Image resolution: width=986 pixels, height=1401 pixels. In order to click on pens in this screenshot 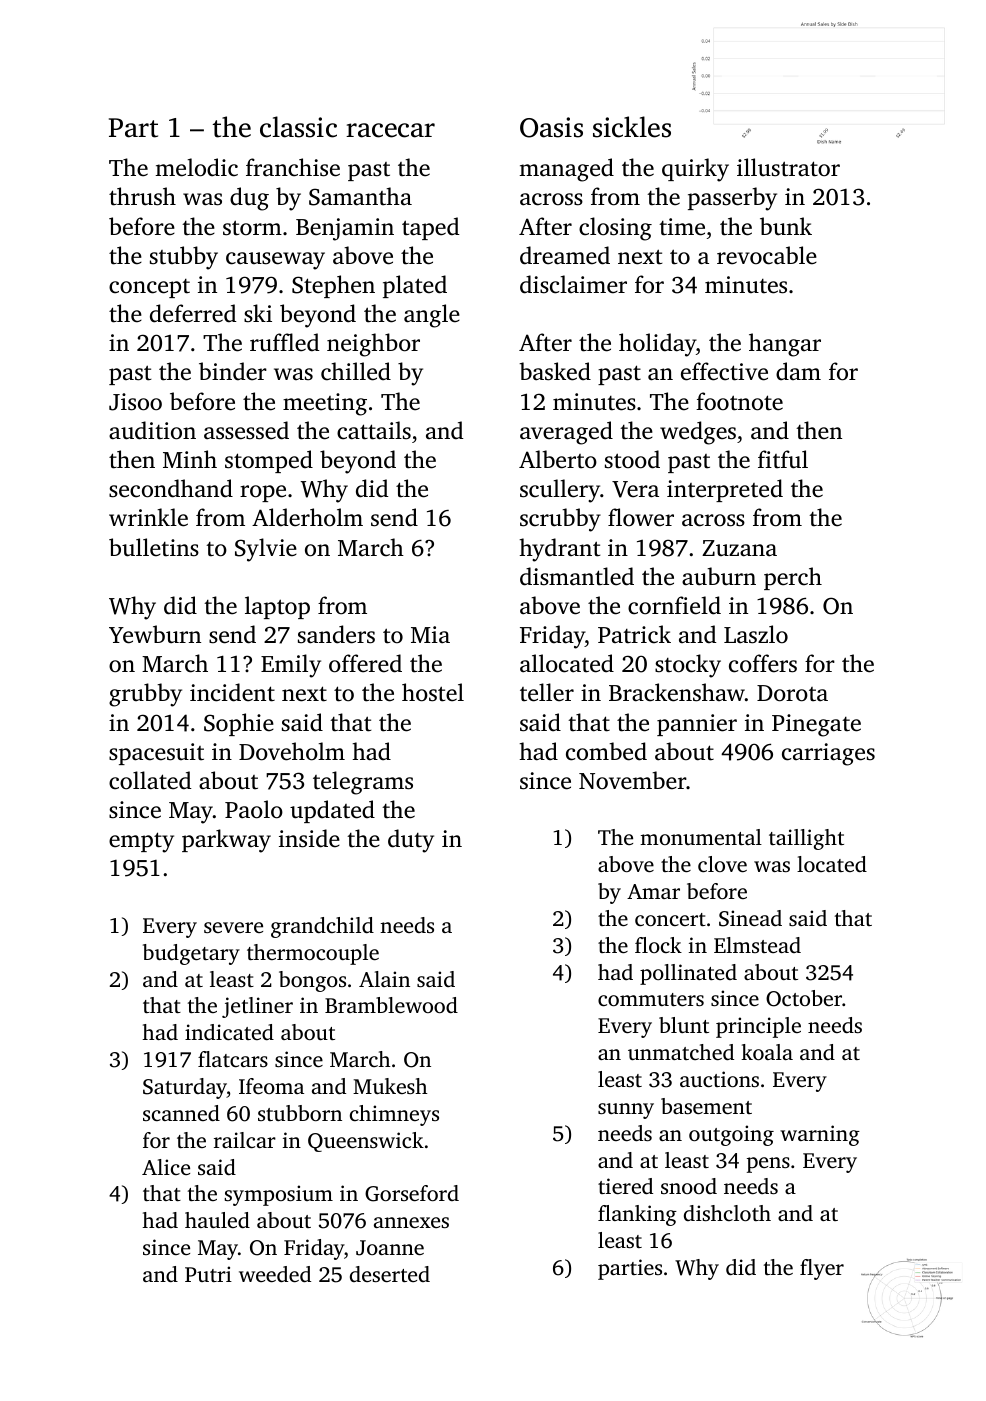, I will do `click(768, 1165)`.
